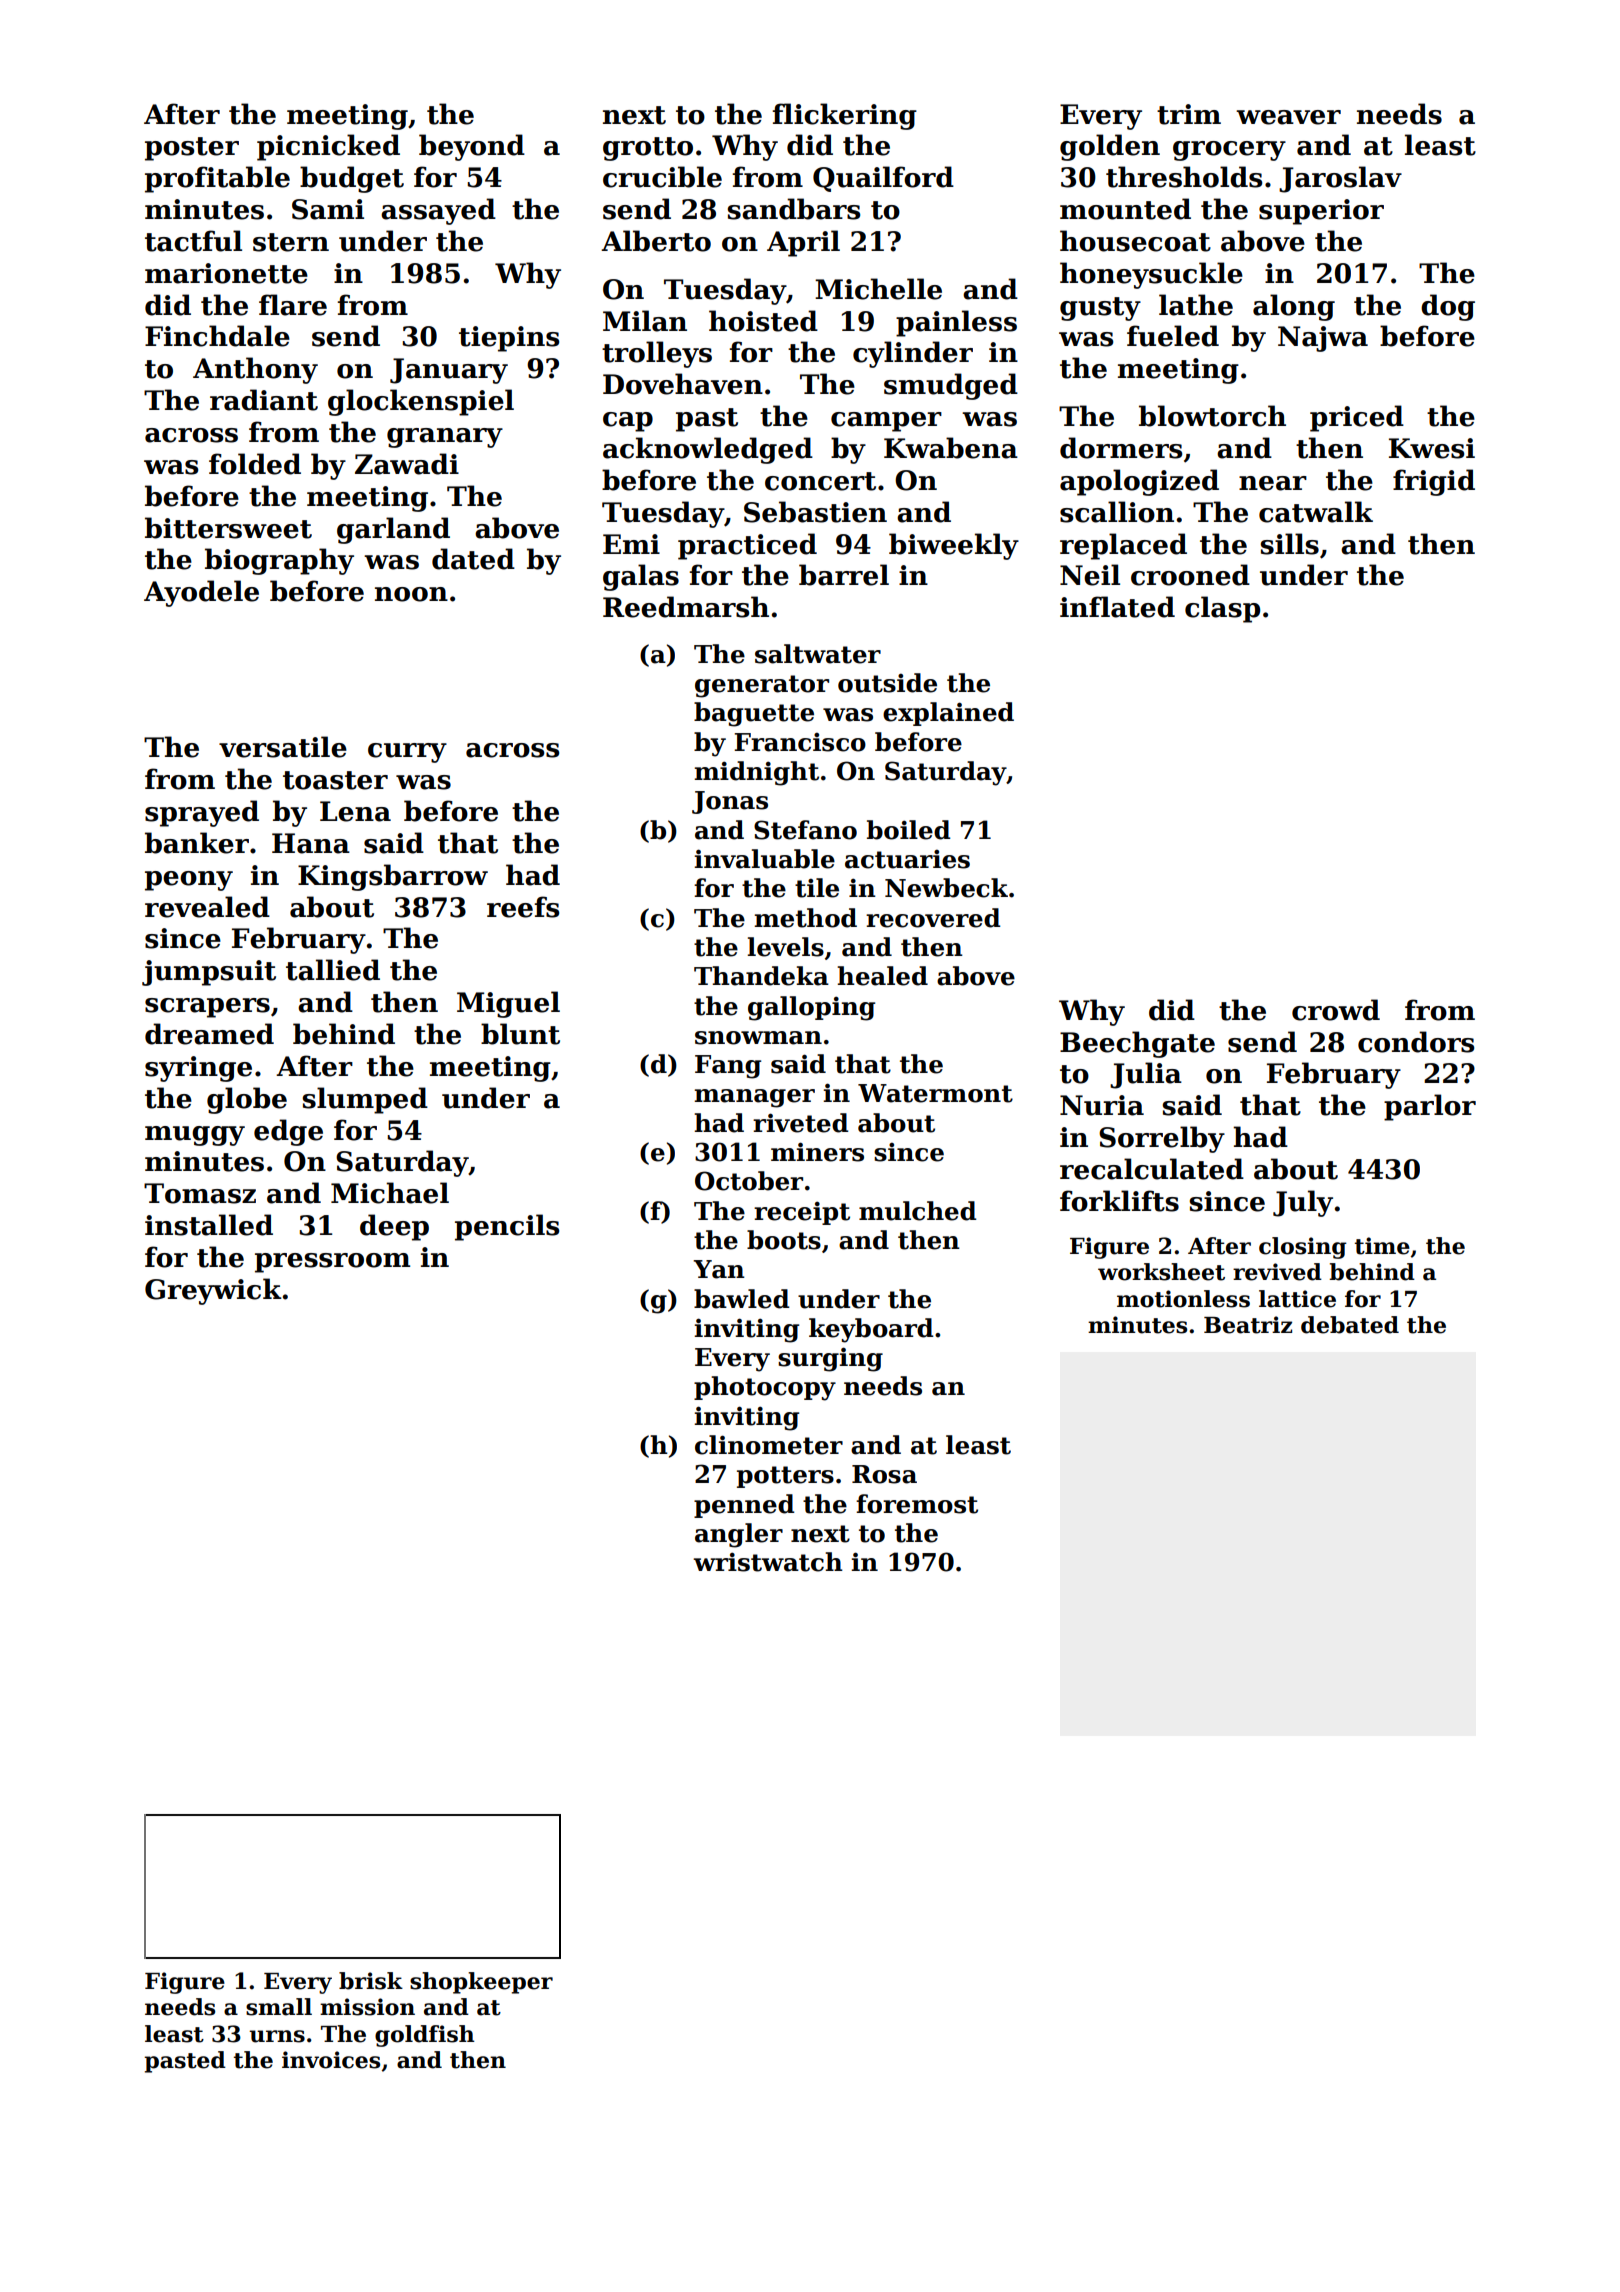  I want to click on flickering, so click(844, 116).
